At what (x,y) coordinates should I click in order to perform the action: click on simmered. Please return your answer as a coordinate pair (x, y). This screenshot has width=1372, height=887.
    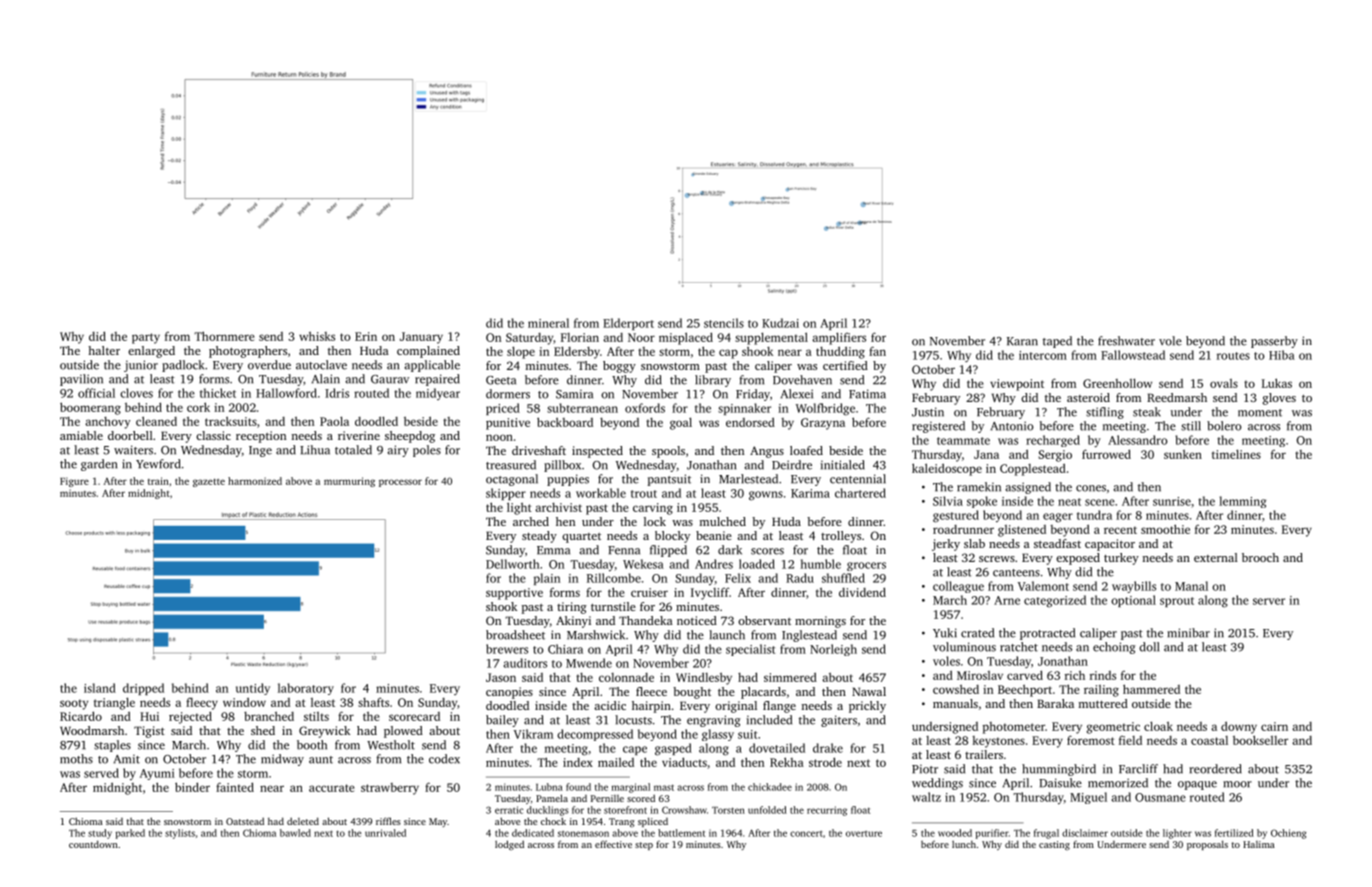
    Looking at the image, I should click on (790, 677).
